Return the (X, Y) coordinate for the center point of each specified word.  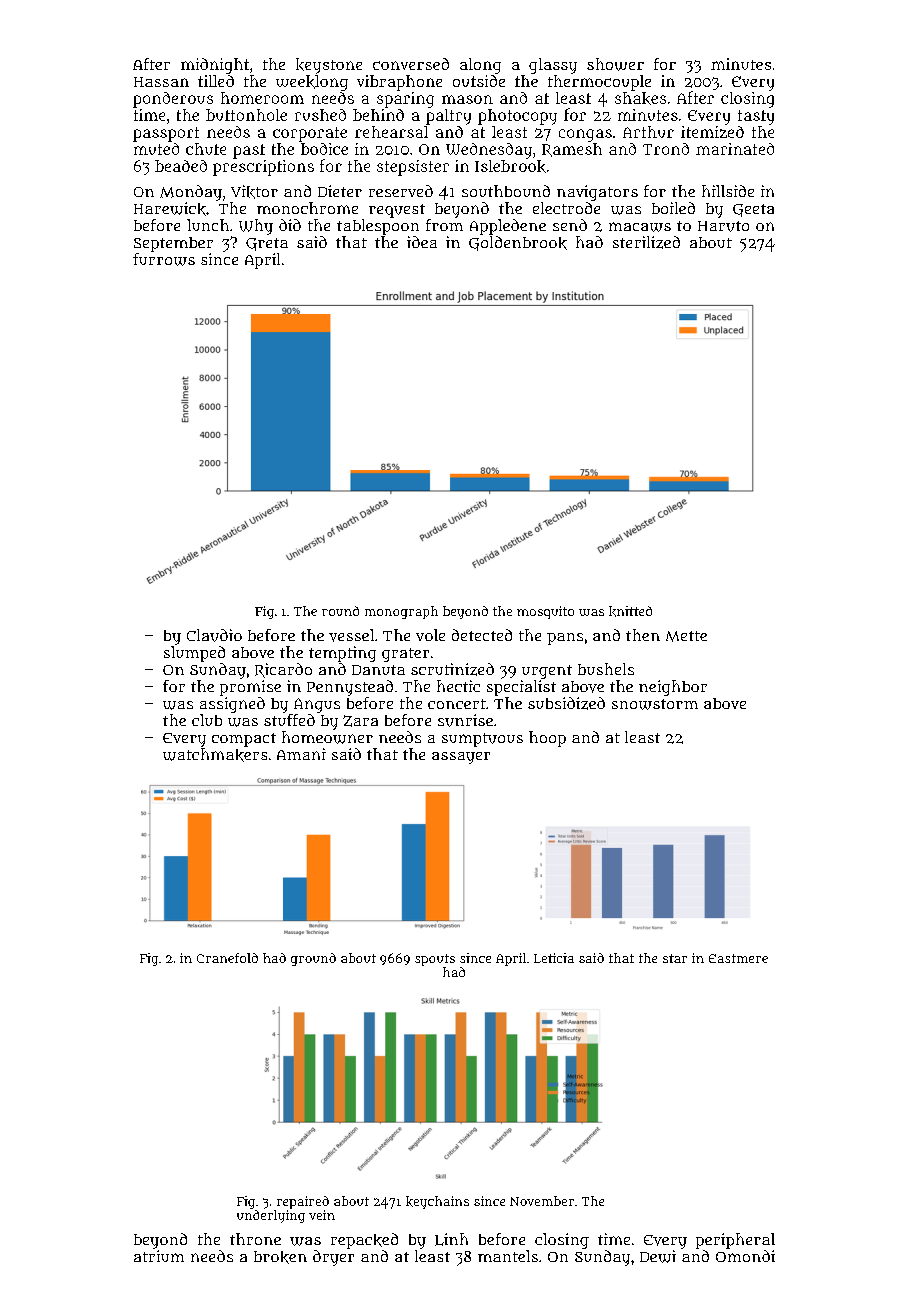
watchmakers (215, 755)
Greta (267, 244)
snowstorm (655, 704)
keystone (329, 66)
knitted (630, 611)
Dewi (658, 1256)
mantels (508, 1256)
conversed (411, 64)
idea (422, 242)
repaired (303, 1202)
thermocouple (599, 83)
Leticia (554, 958)
